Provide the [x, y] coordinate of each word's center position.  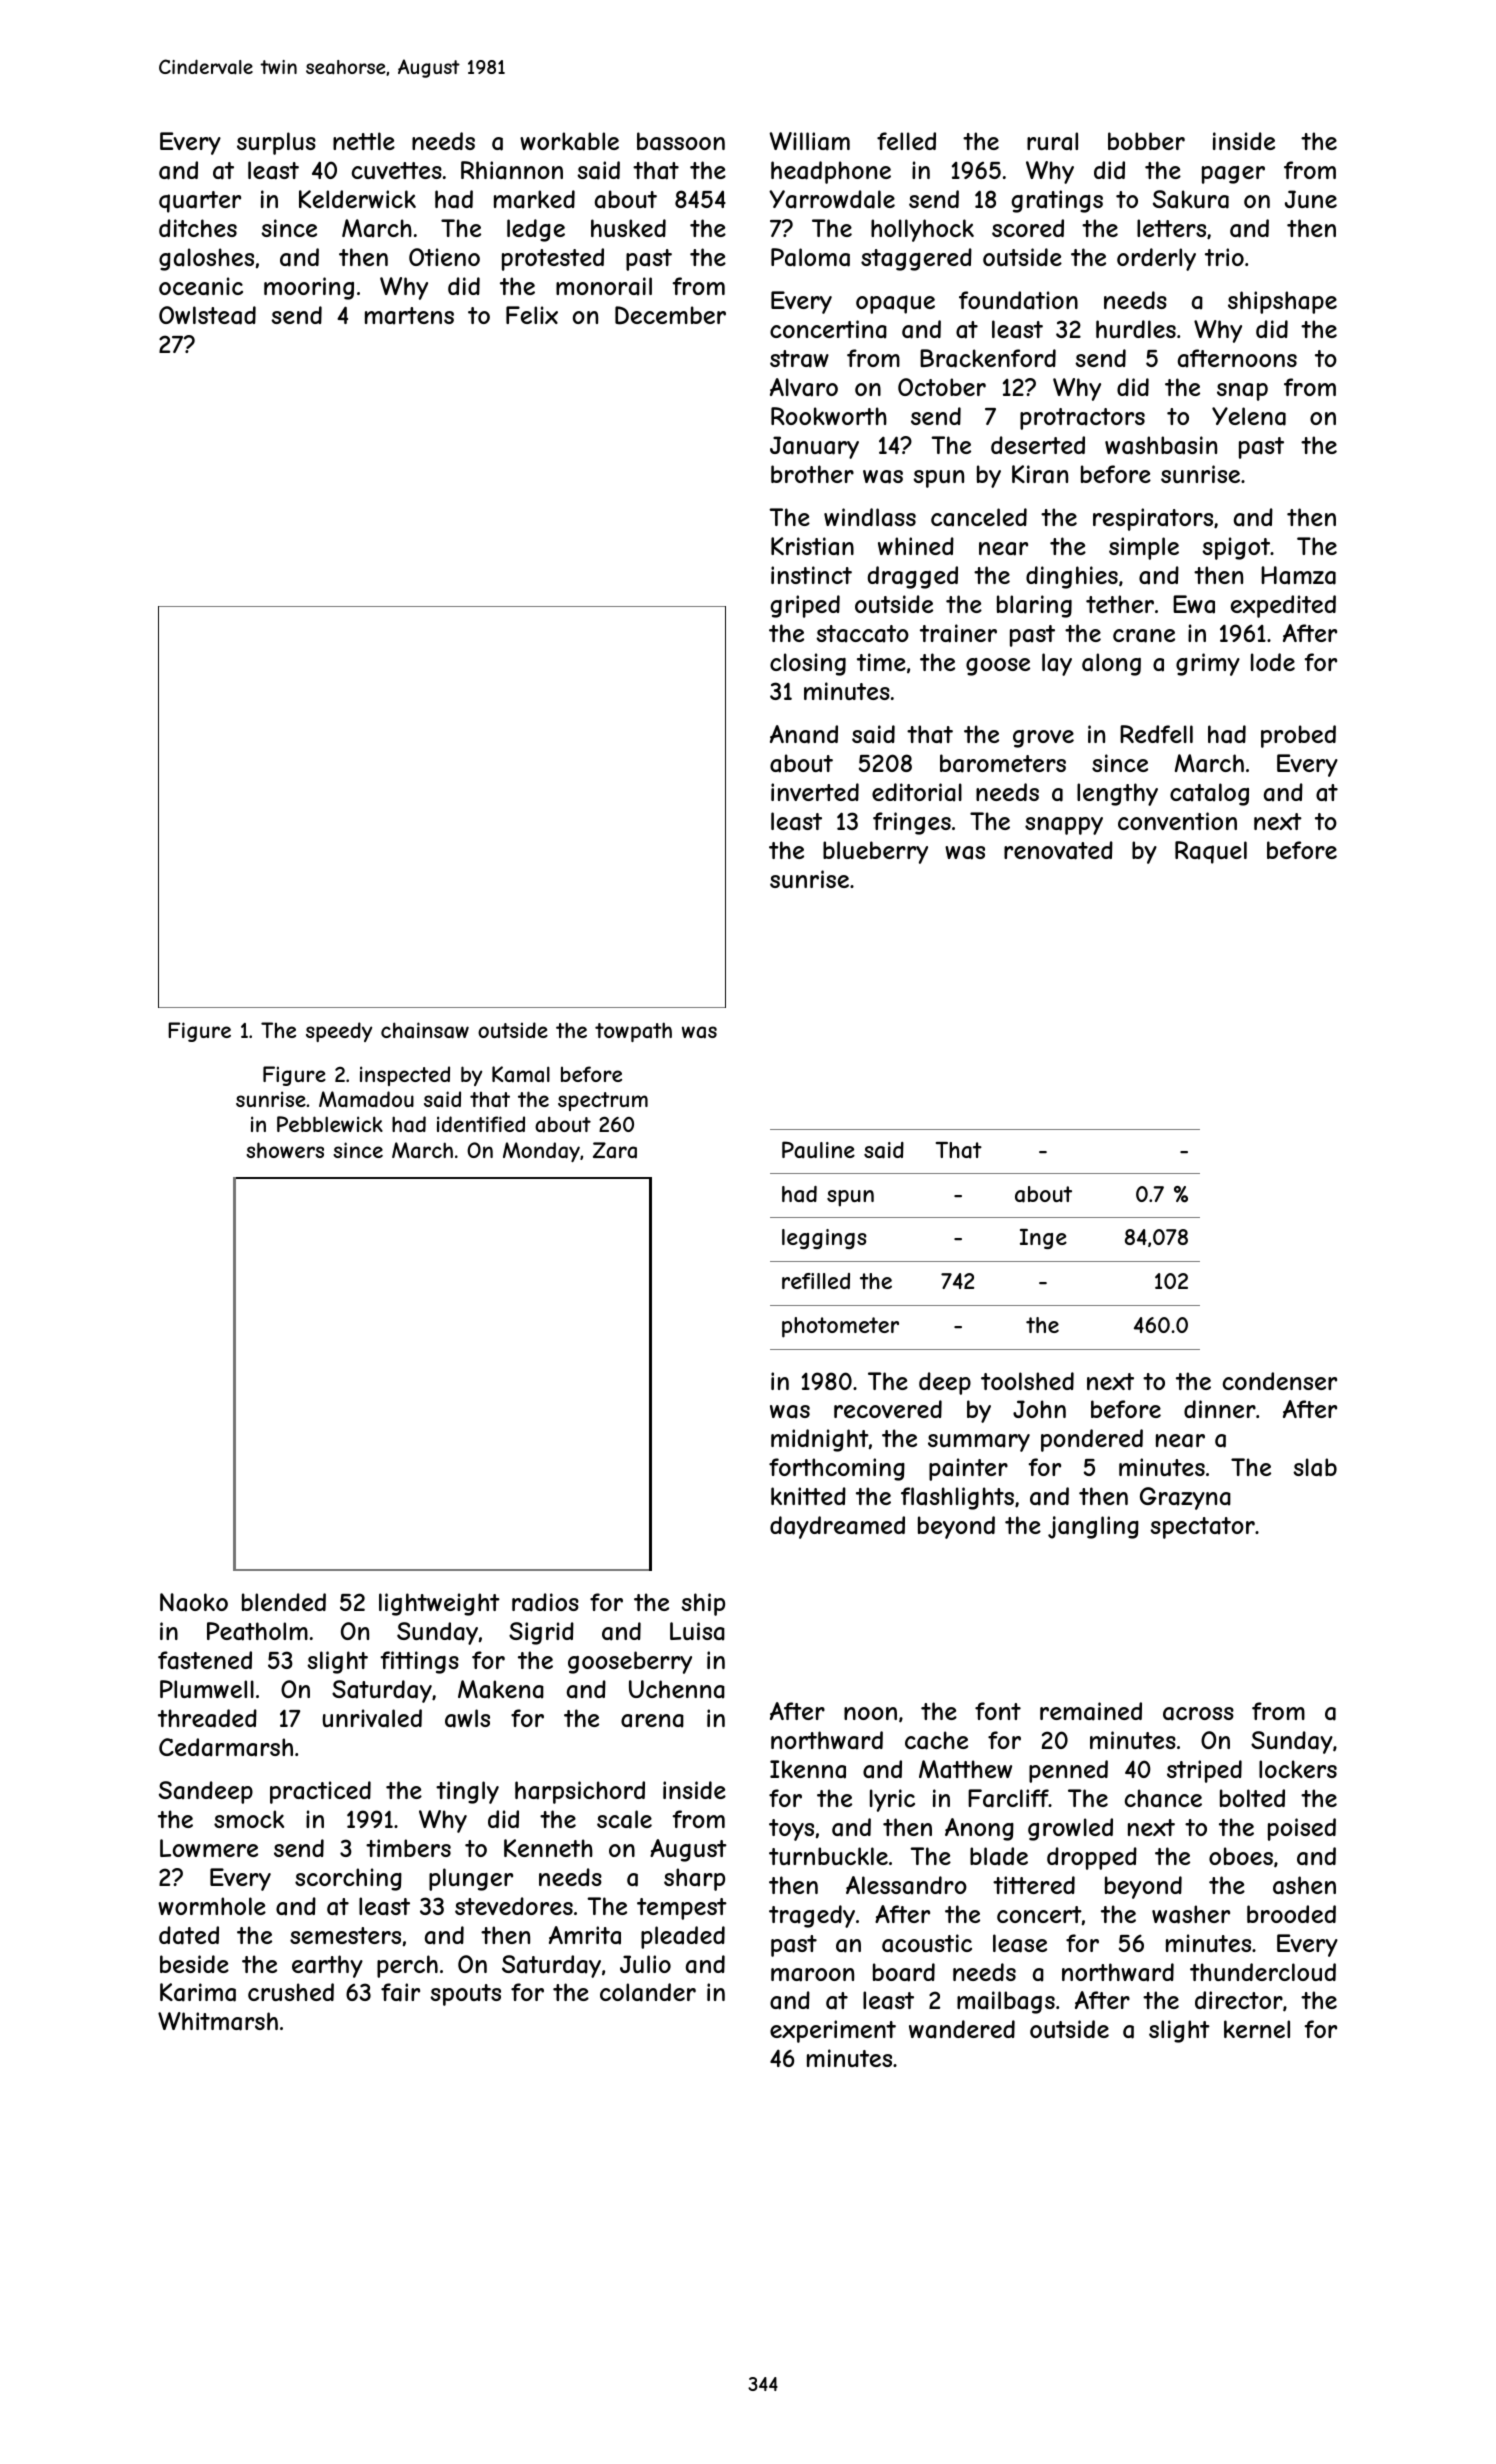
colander [648, 1992]
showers [285, 1150]
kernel [1257, 2029]
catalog [1209, 794]
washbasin [1161, 445]
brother [812, 474]
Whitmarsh [218, 2021]
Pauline [818, 1150]
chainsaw [425, 1030]
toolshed [1027, 1381]
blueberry [875, 852]
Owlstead [207, 315]
